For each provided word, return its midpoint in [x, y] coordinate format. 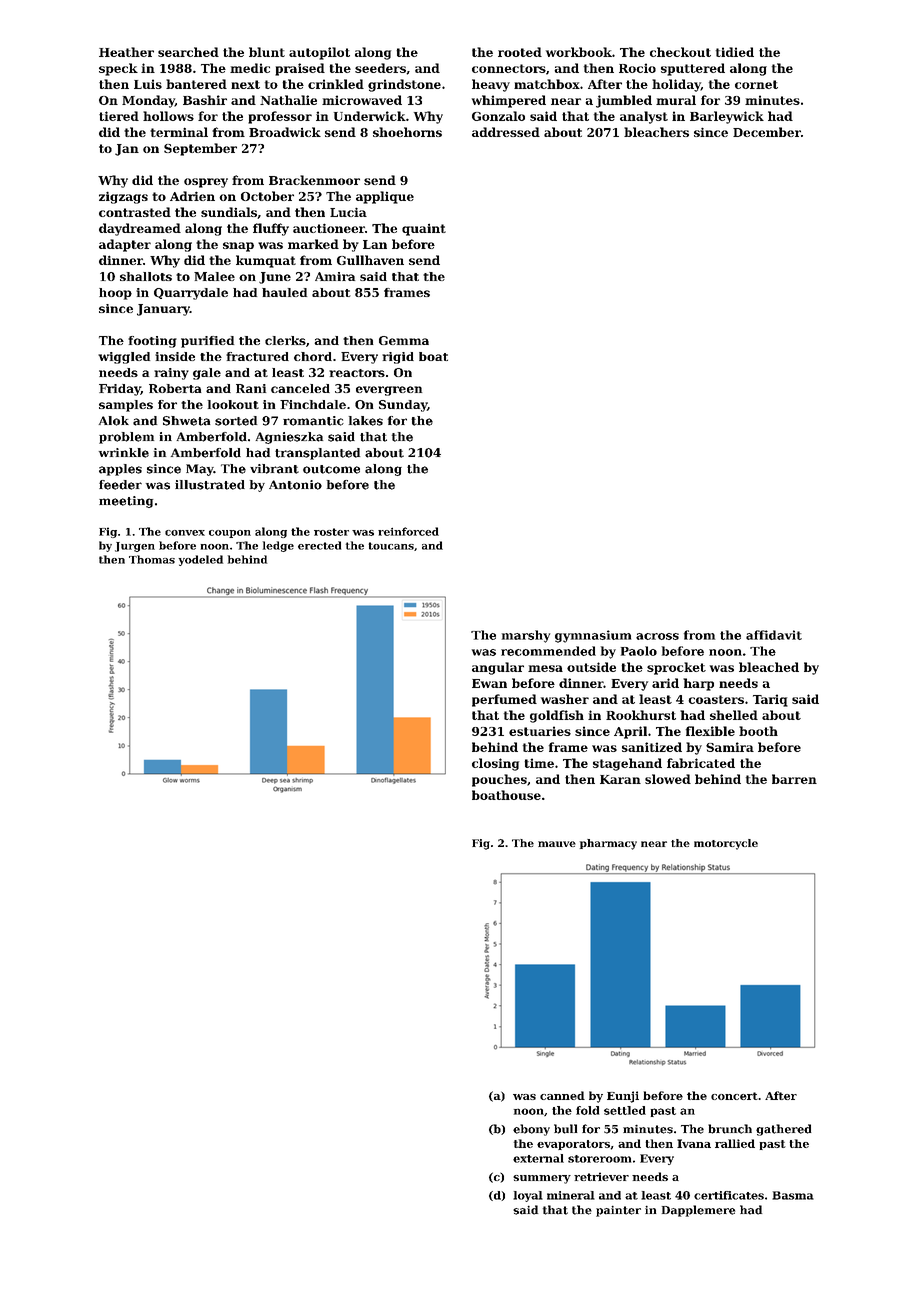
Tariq [770, 700]
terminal [179, 132]
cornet [756, 84]
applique [385, 197]
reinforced [408, 531]
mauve [557, 844]
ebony [531, 1130]
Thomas [152, 559]
